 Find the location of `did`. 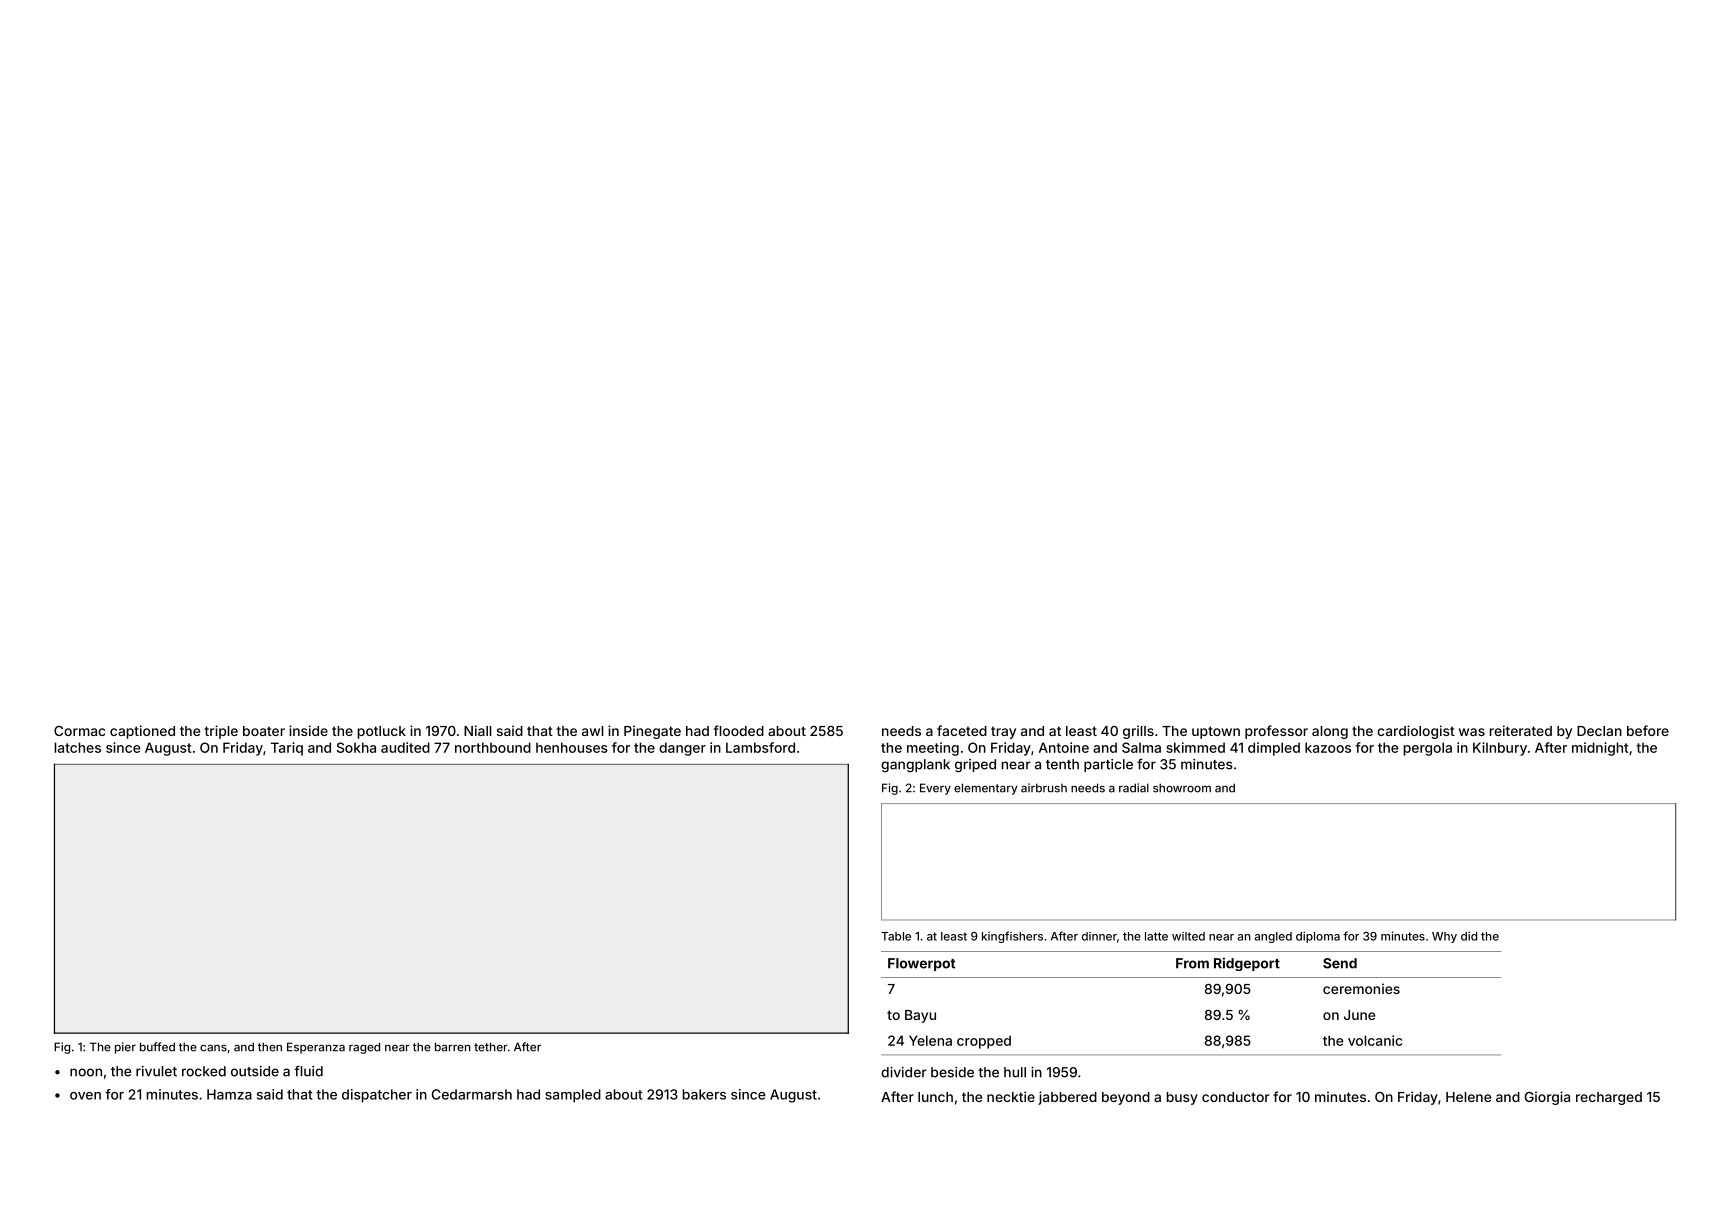

did is located at coordinates (1469, 936).
